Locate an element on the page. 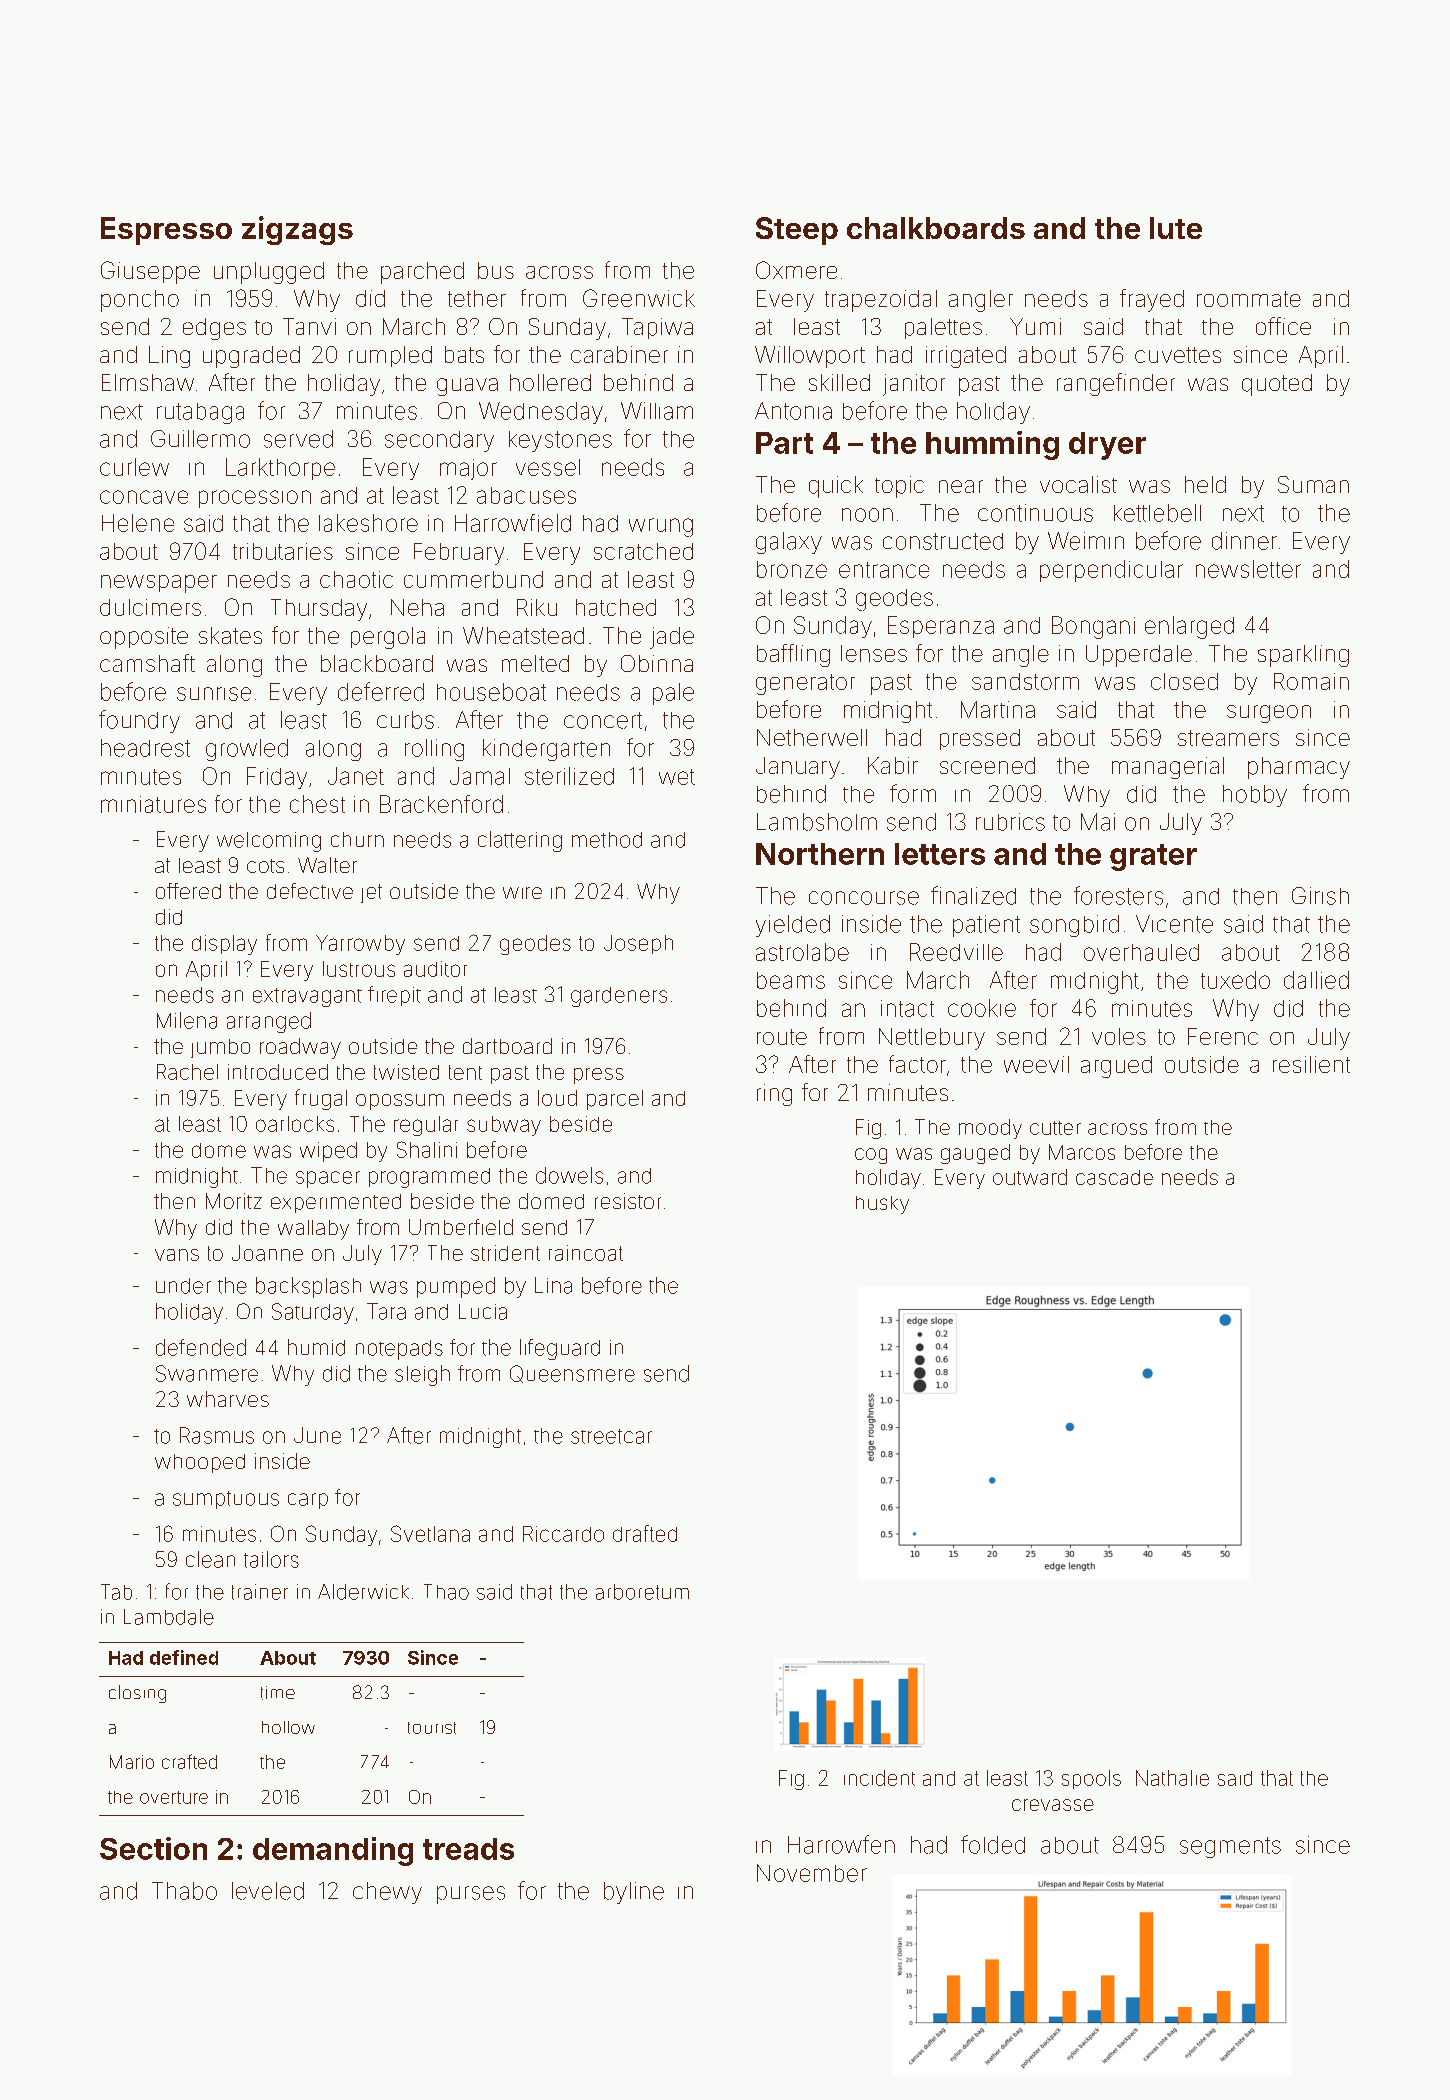 This page has width=1450, height=2100. dulcimers is located at coordinates (150, 607).
